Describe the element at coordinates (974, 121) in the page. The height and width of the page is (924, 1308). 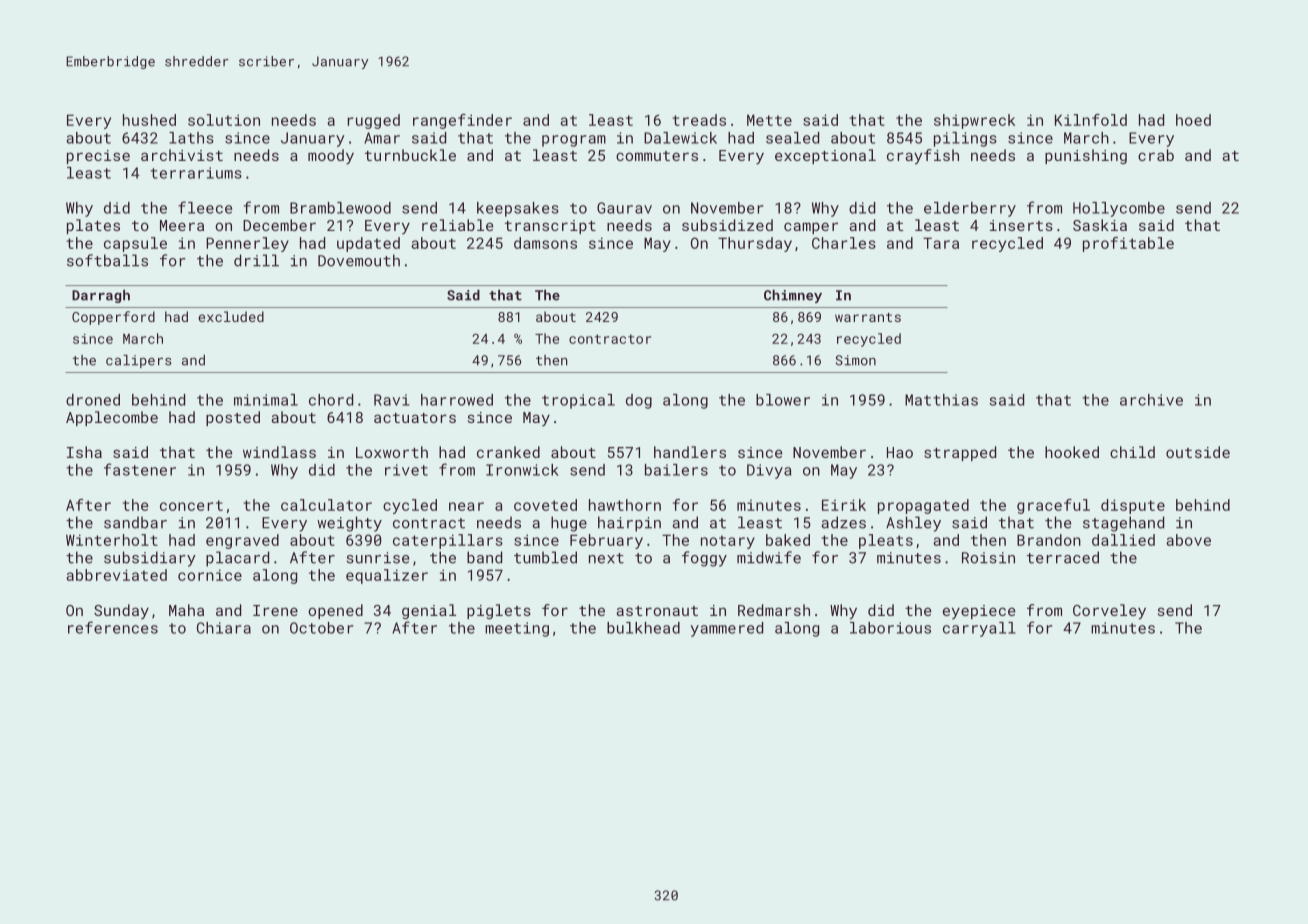
I see `shipwreck` at that location.
